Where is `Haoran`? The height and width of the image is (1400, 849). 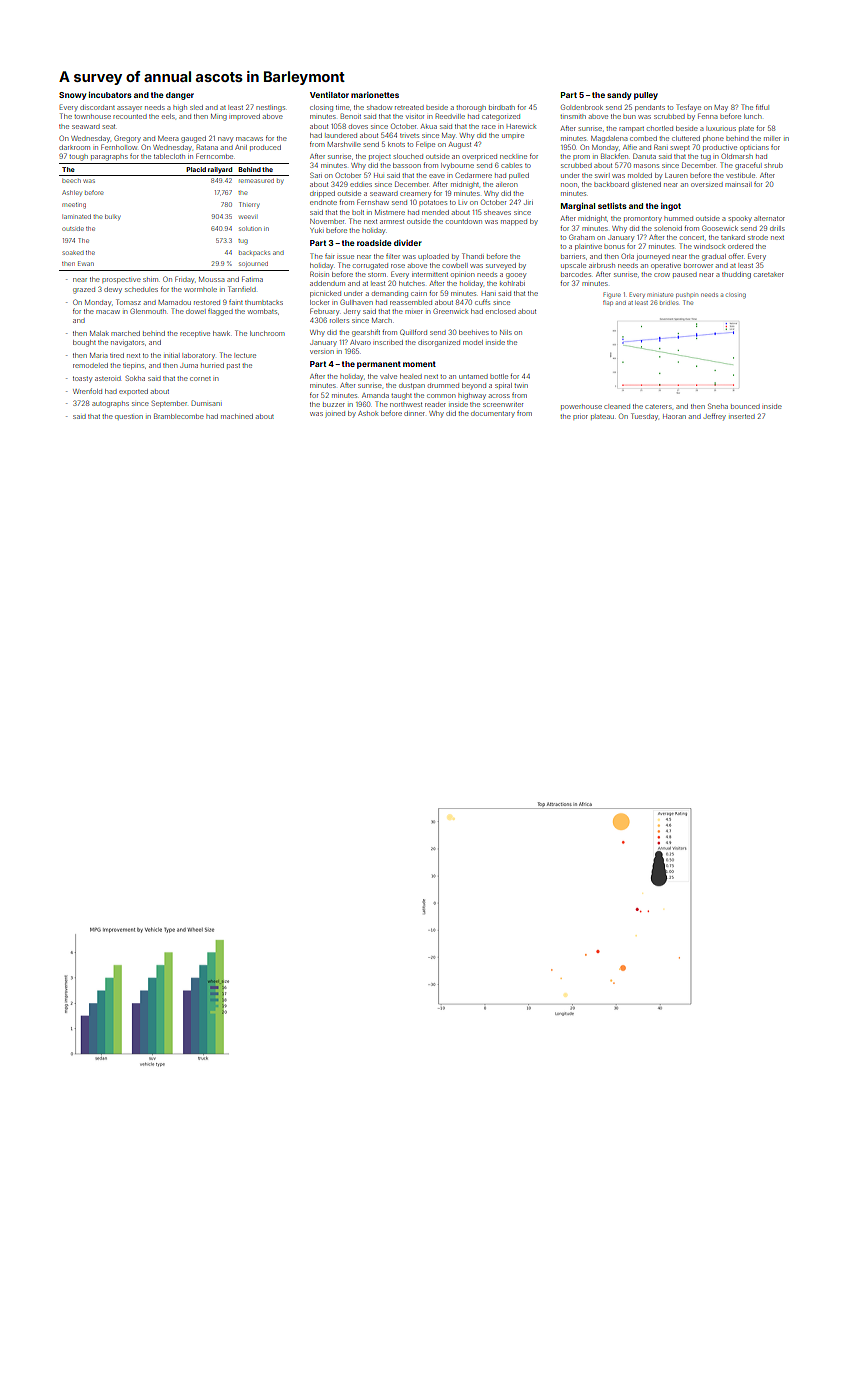 Haoran is located at coordinates (674, 416).
